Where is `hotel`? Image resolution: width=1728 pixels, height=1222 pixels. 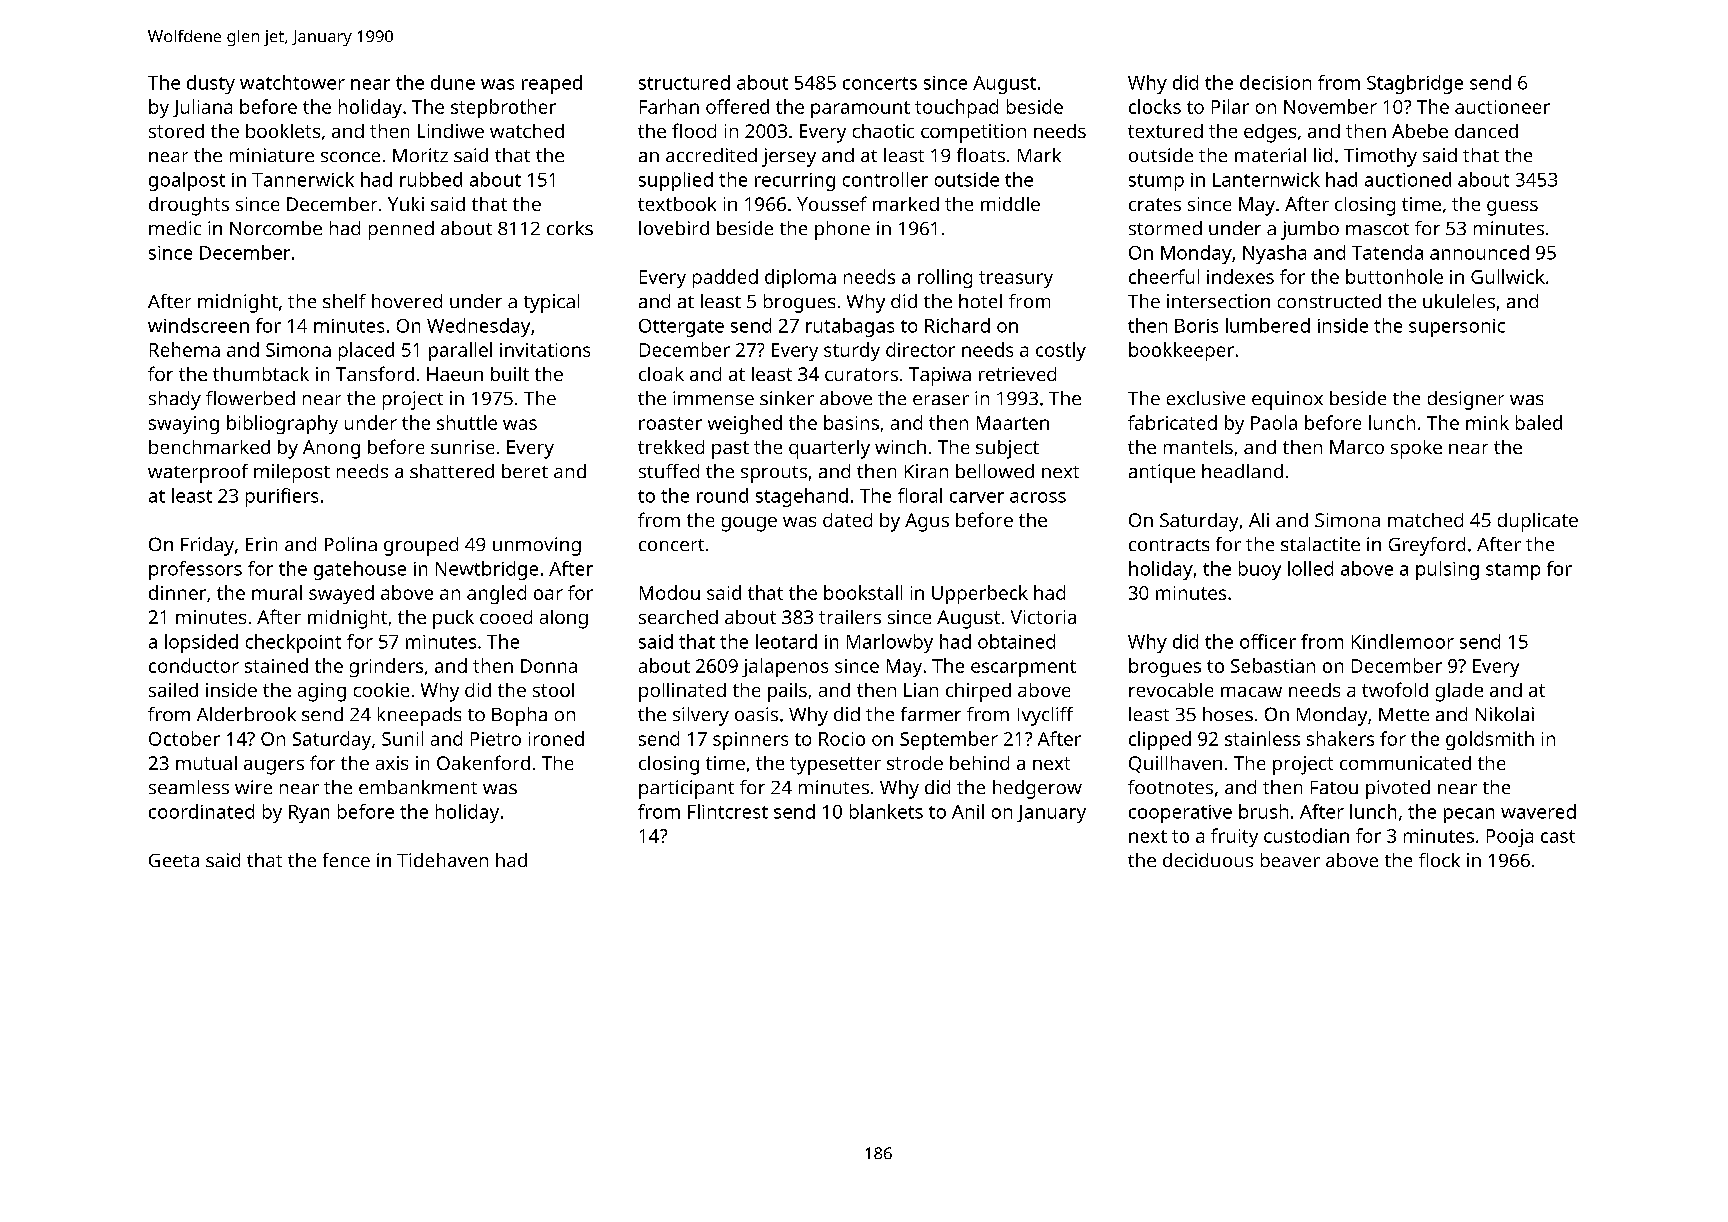 hotel is located at coordinates (980, 301).
